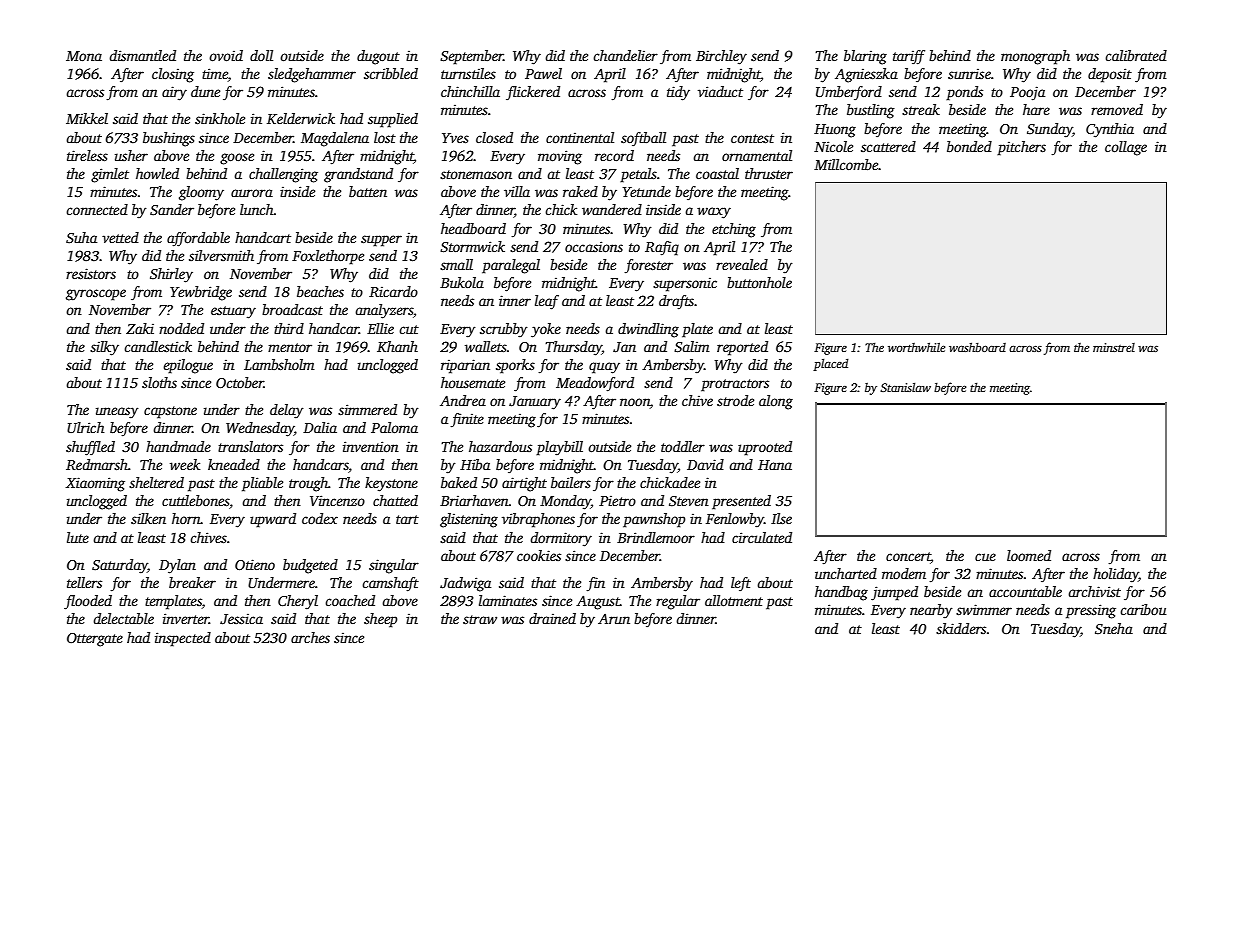 This page has height=952, width=1233. I want to click on gyroscope, so click(96, 295).
